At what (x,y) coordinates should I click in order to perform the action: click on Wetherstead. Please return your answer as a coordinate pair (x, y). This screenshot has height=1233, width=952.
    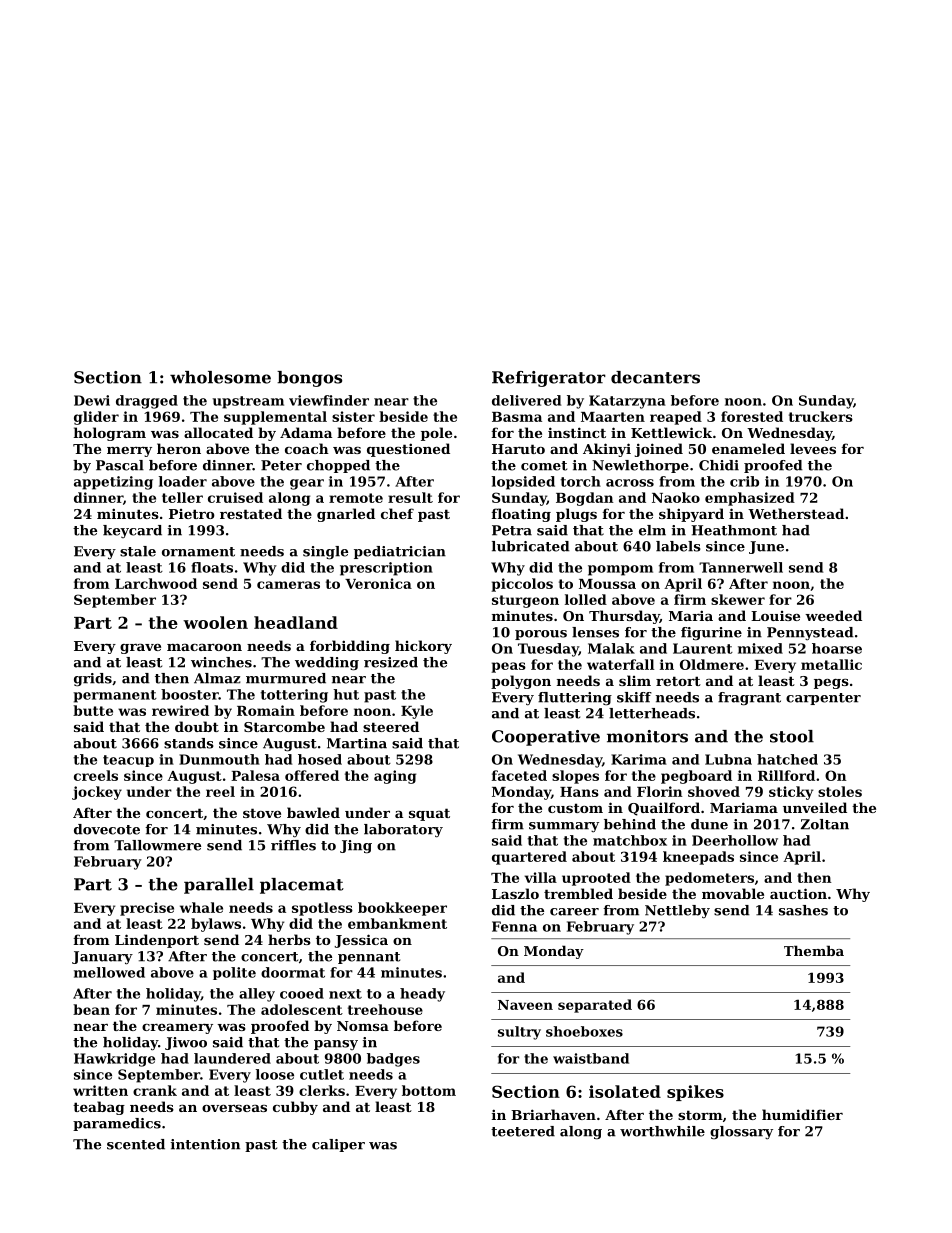
    Looking at the image, I should click on (796, 513).
